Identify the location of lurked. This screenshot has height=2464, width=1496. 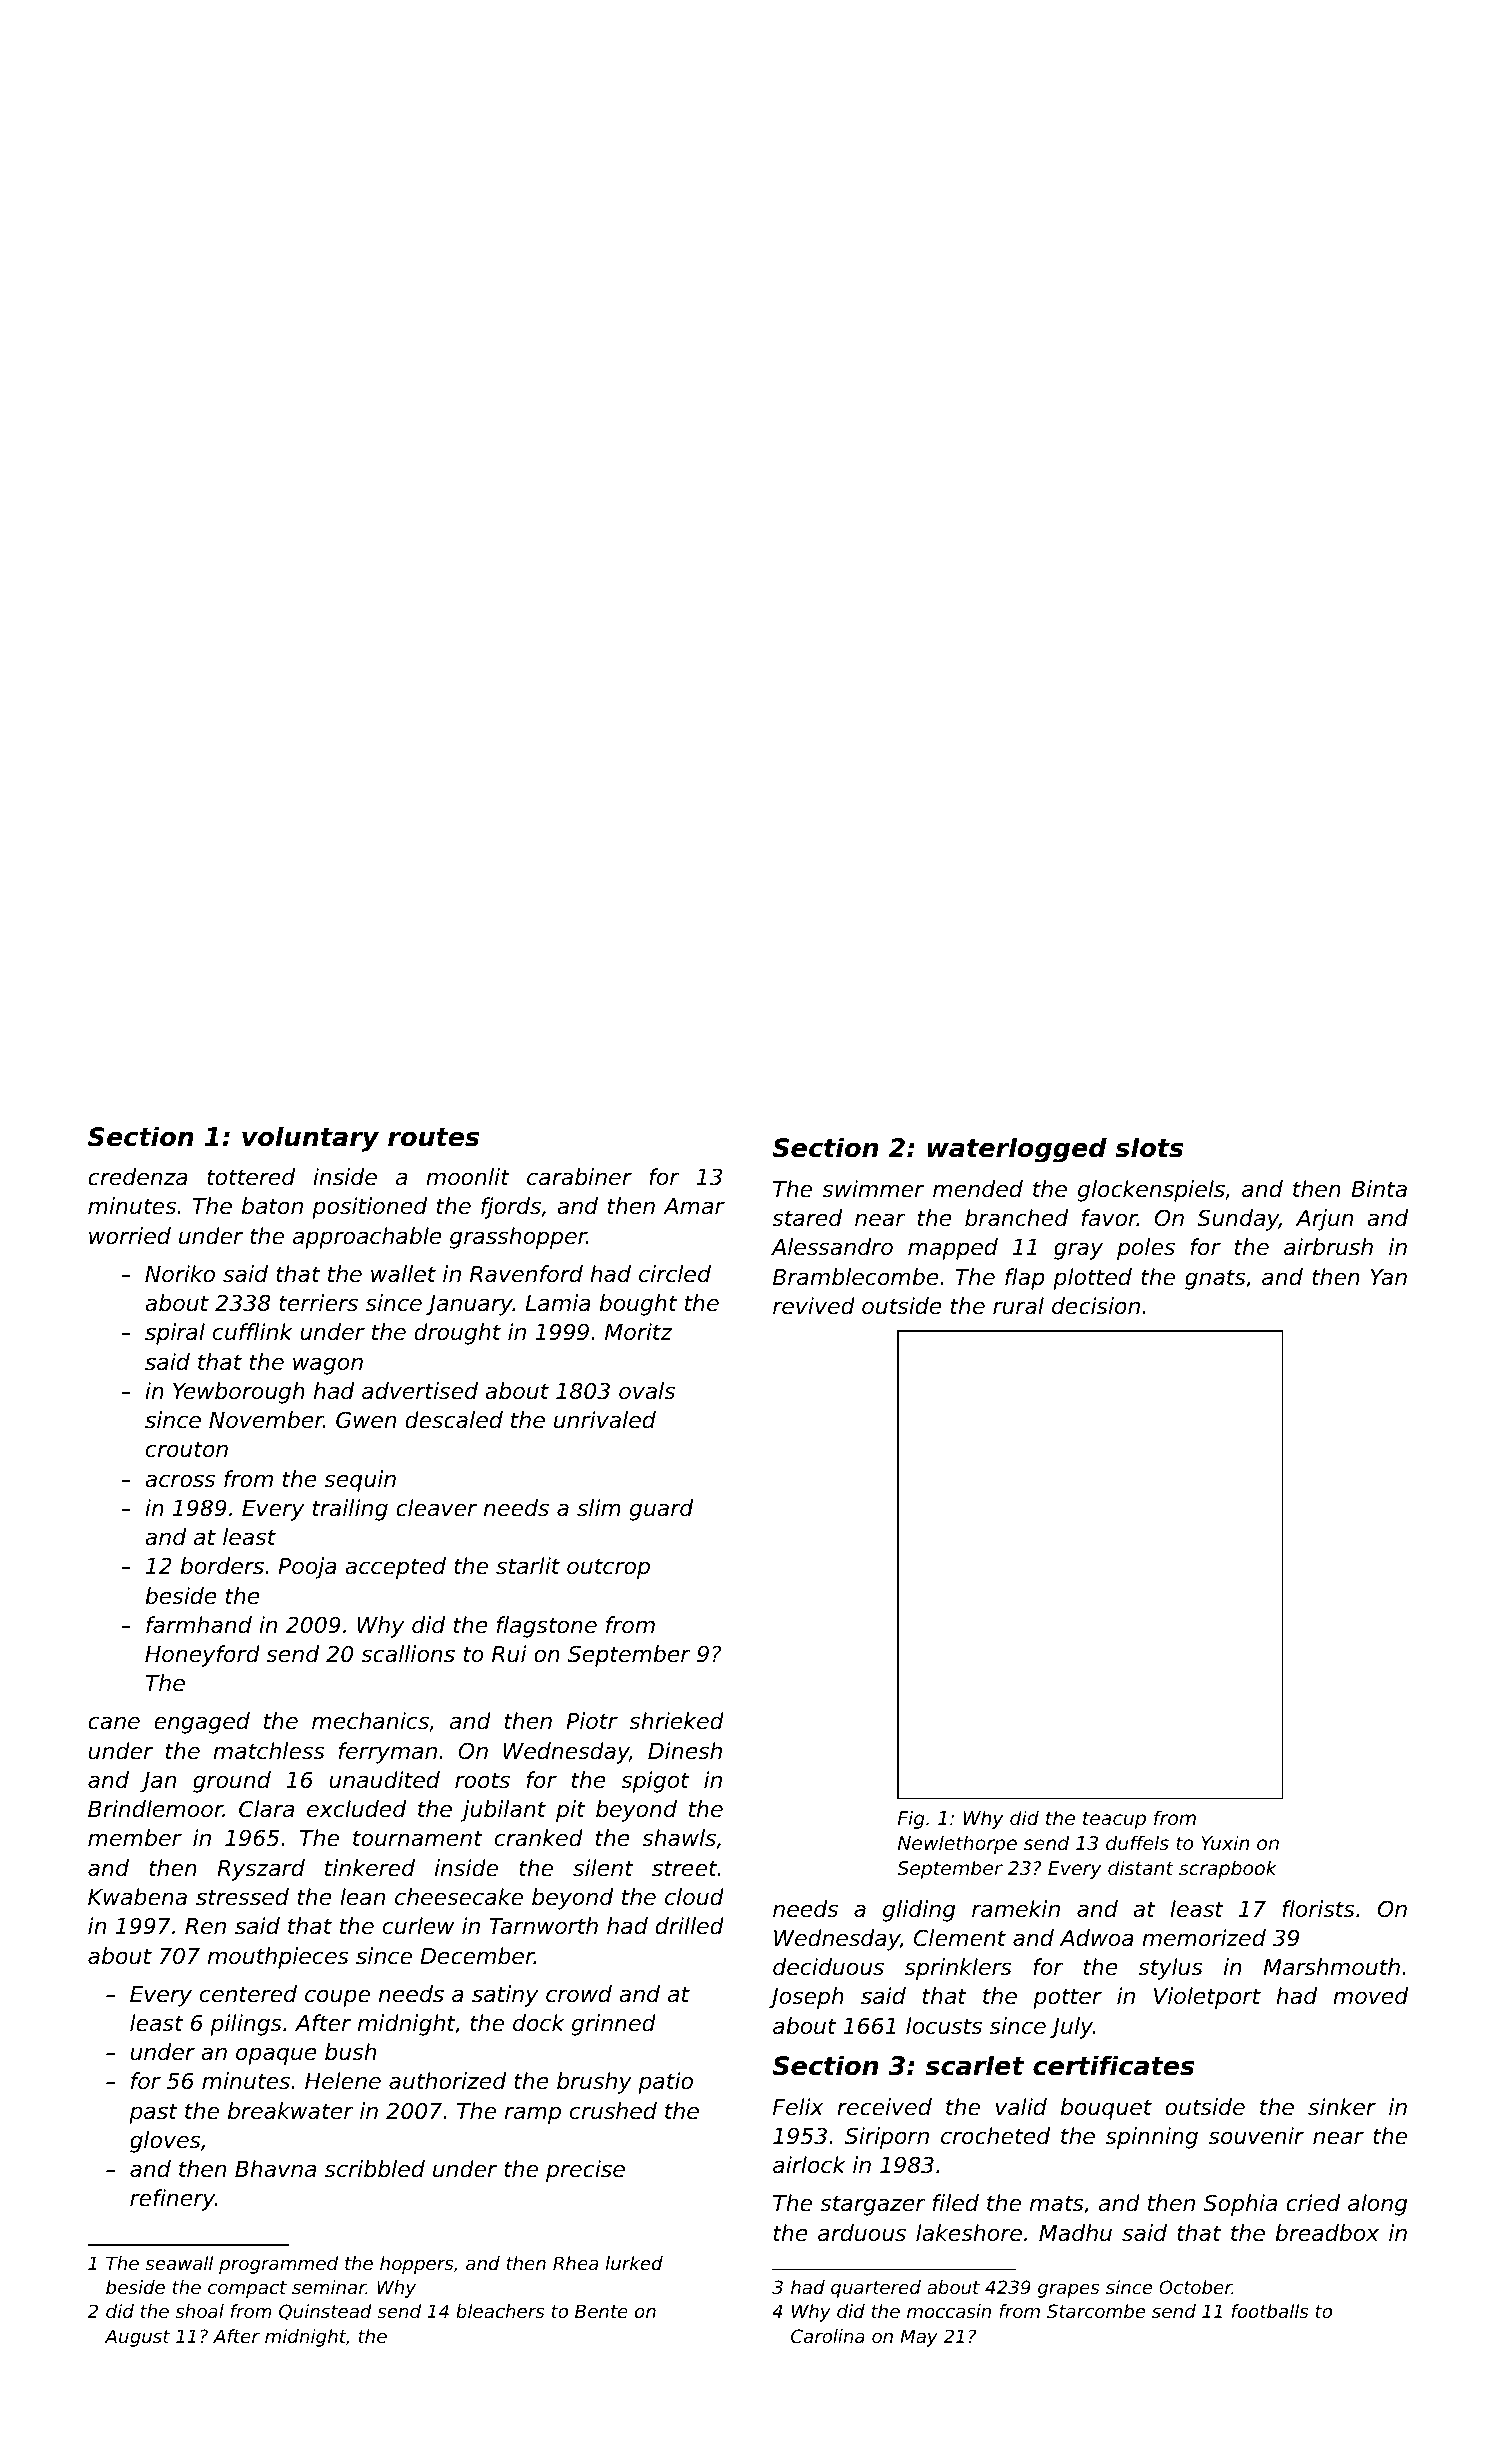
(634, 2263).
